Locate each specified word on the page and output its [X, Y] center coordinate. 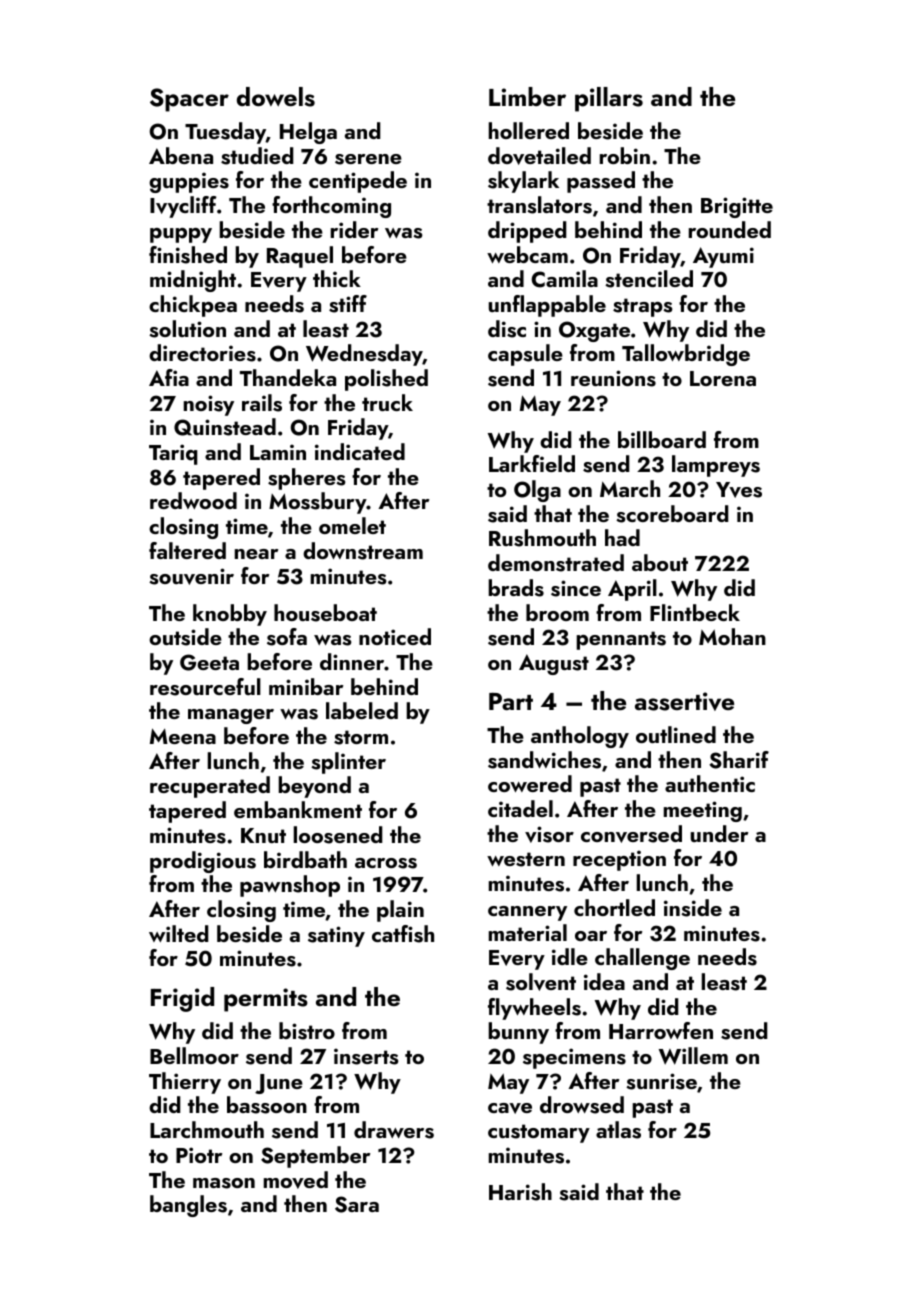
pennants [621, 640]
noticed [395, 636]
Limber [527, 96]
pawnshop [290, 886]
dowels [276, 97]
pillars [609, 99]
